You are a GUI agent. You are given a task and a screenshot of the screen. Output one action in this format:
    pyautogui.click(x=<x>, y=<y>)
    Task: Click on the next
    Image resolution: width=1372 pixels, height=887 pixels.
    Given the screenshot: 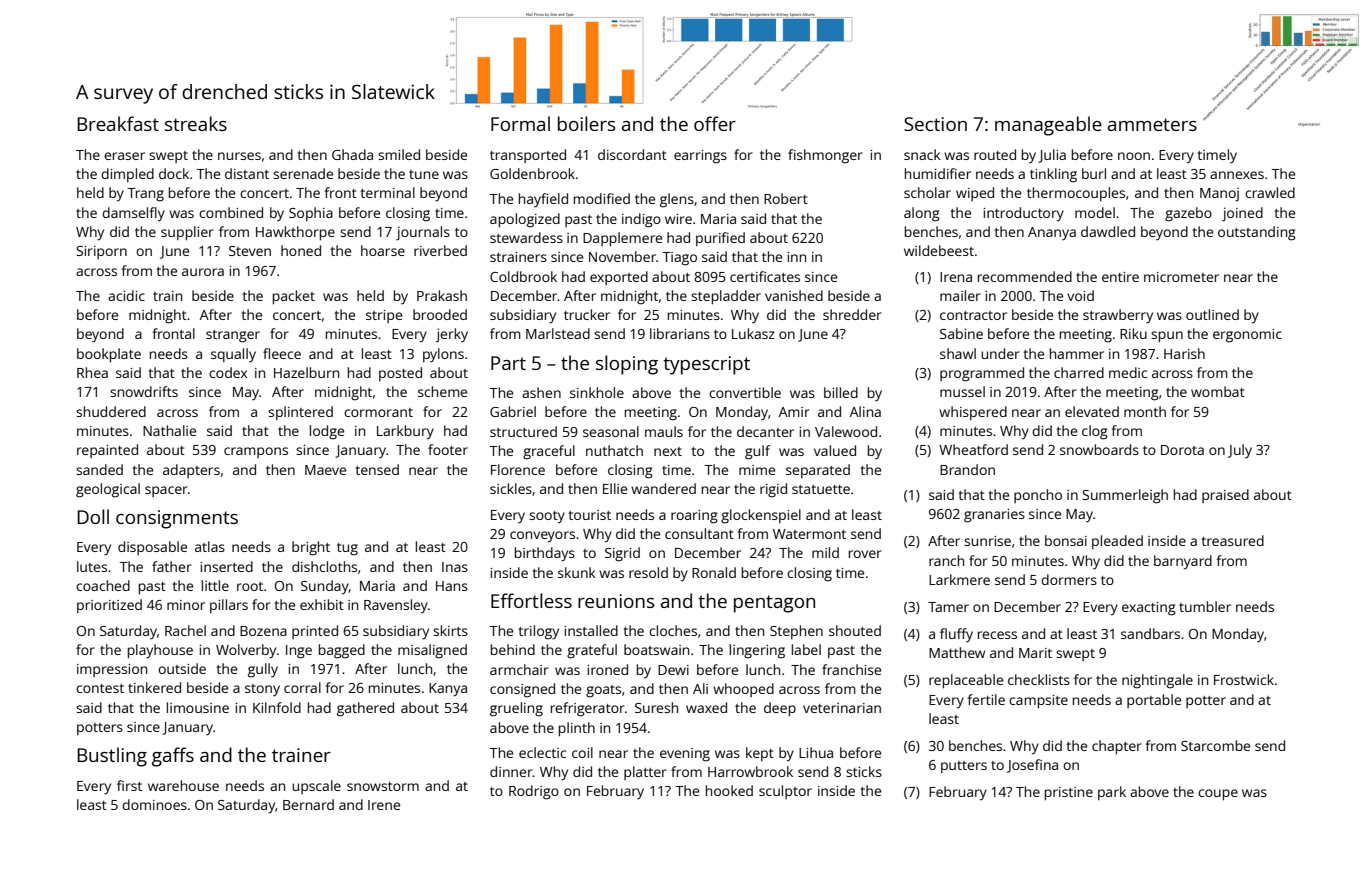 What is the action you would take?
    pyautogui.click(x=668, y=451)
